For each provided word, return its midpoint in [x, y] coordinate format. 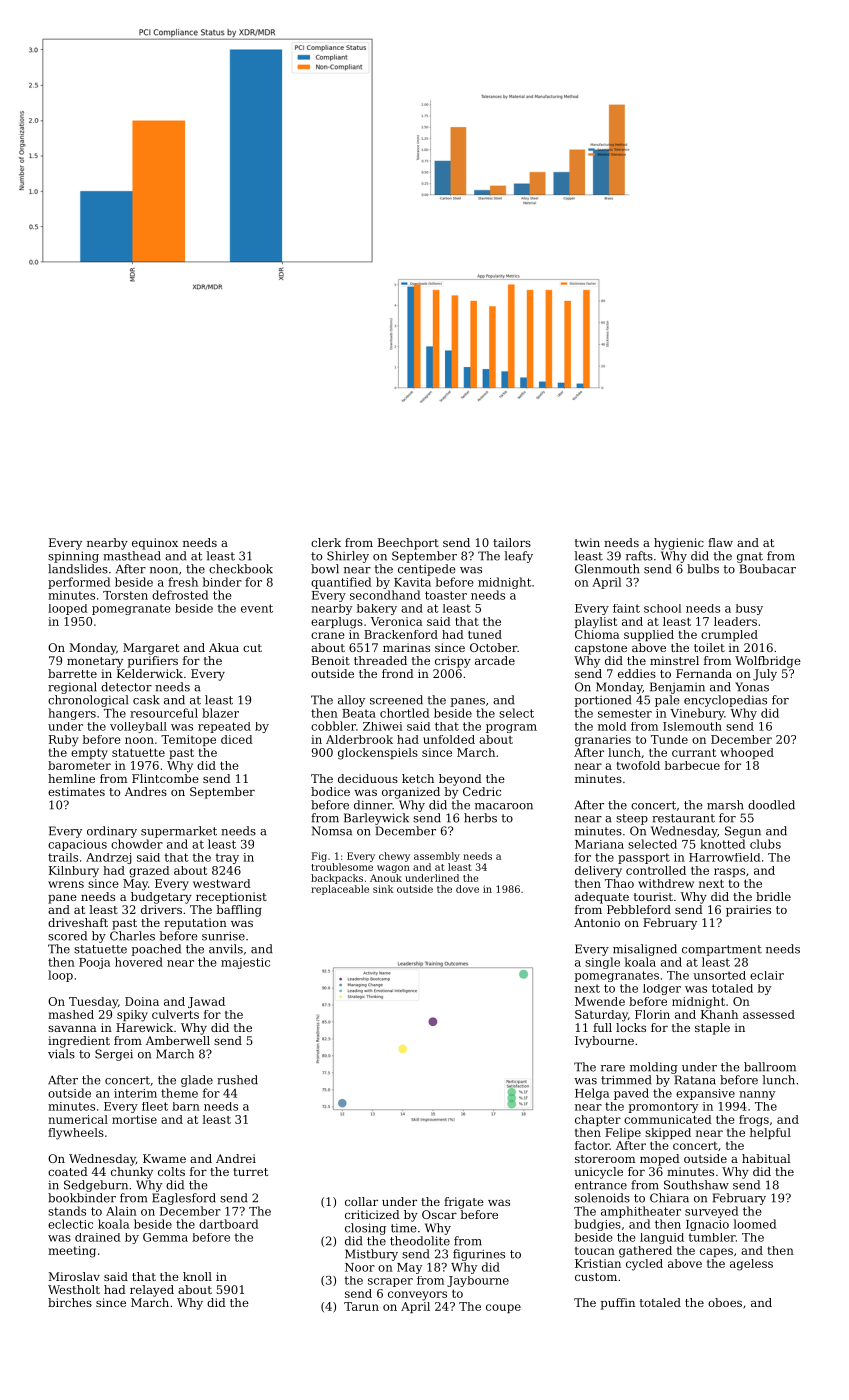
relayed [152, 1291]
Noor [360, 1267]
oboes [725, 1302]
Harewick [144, 1027]
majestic [245, 963]
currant [694, 752]
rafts [639, 556]
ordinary [112, 832]
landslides [78, 569]
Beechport [408, 544]
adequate [602, 898]
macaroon [504, 806]
